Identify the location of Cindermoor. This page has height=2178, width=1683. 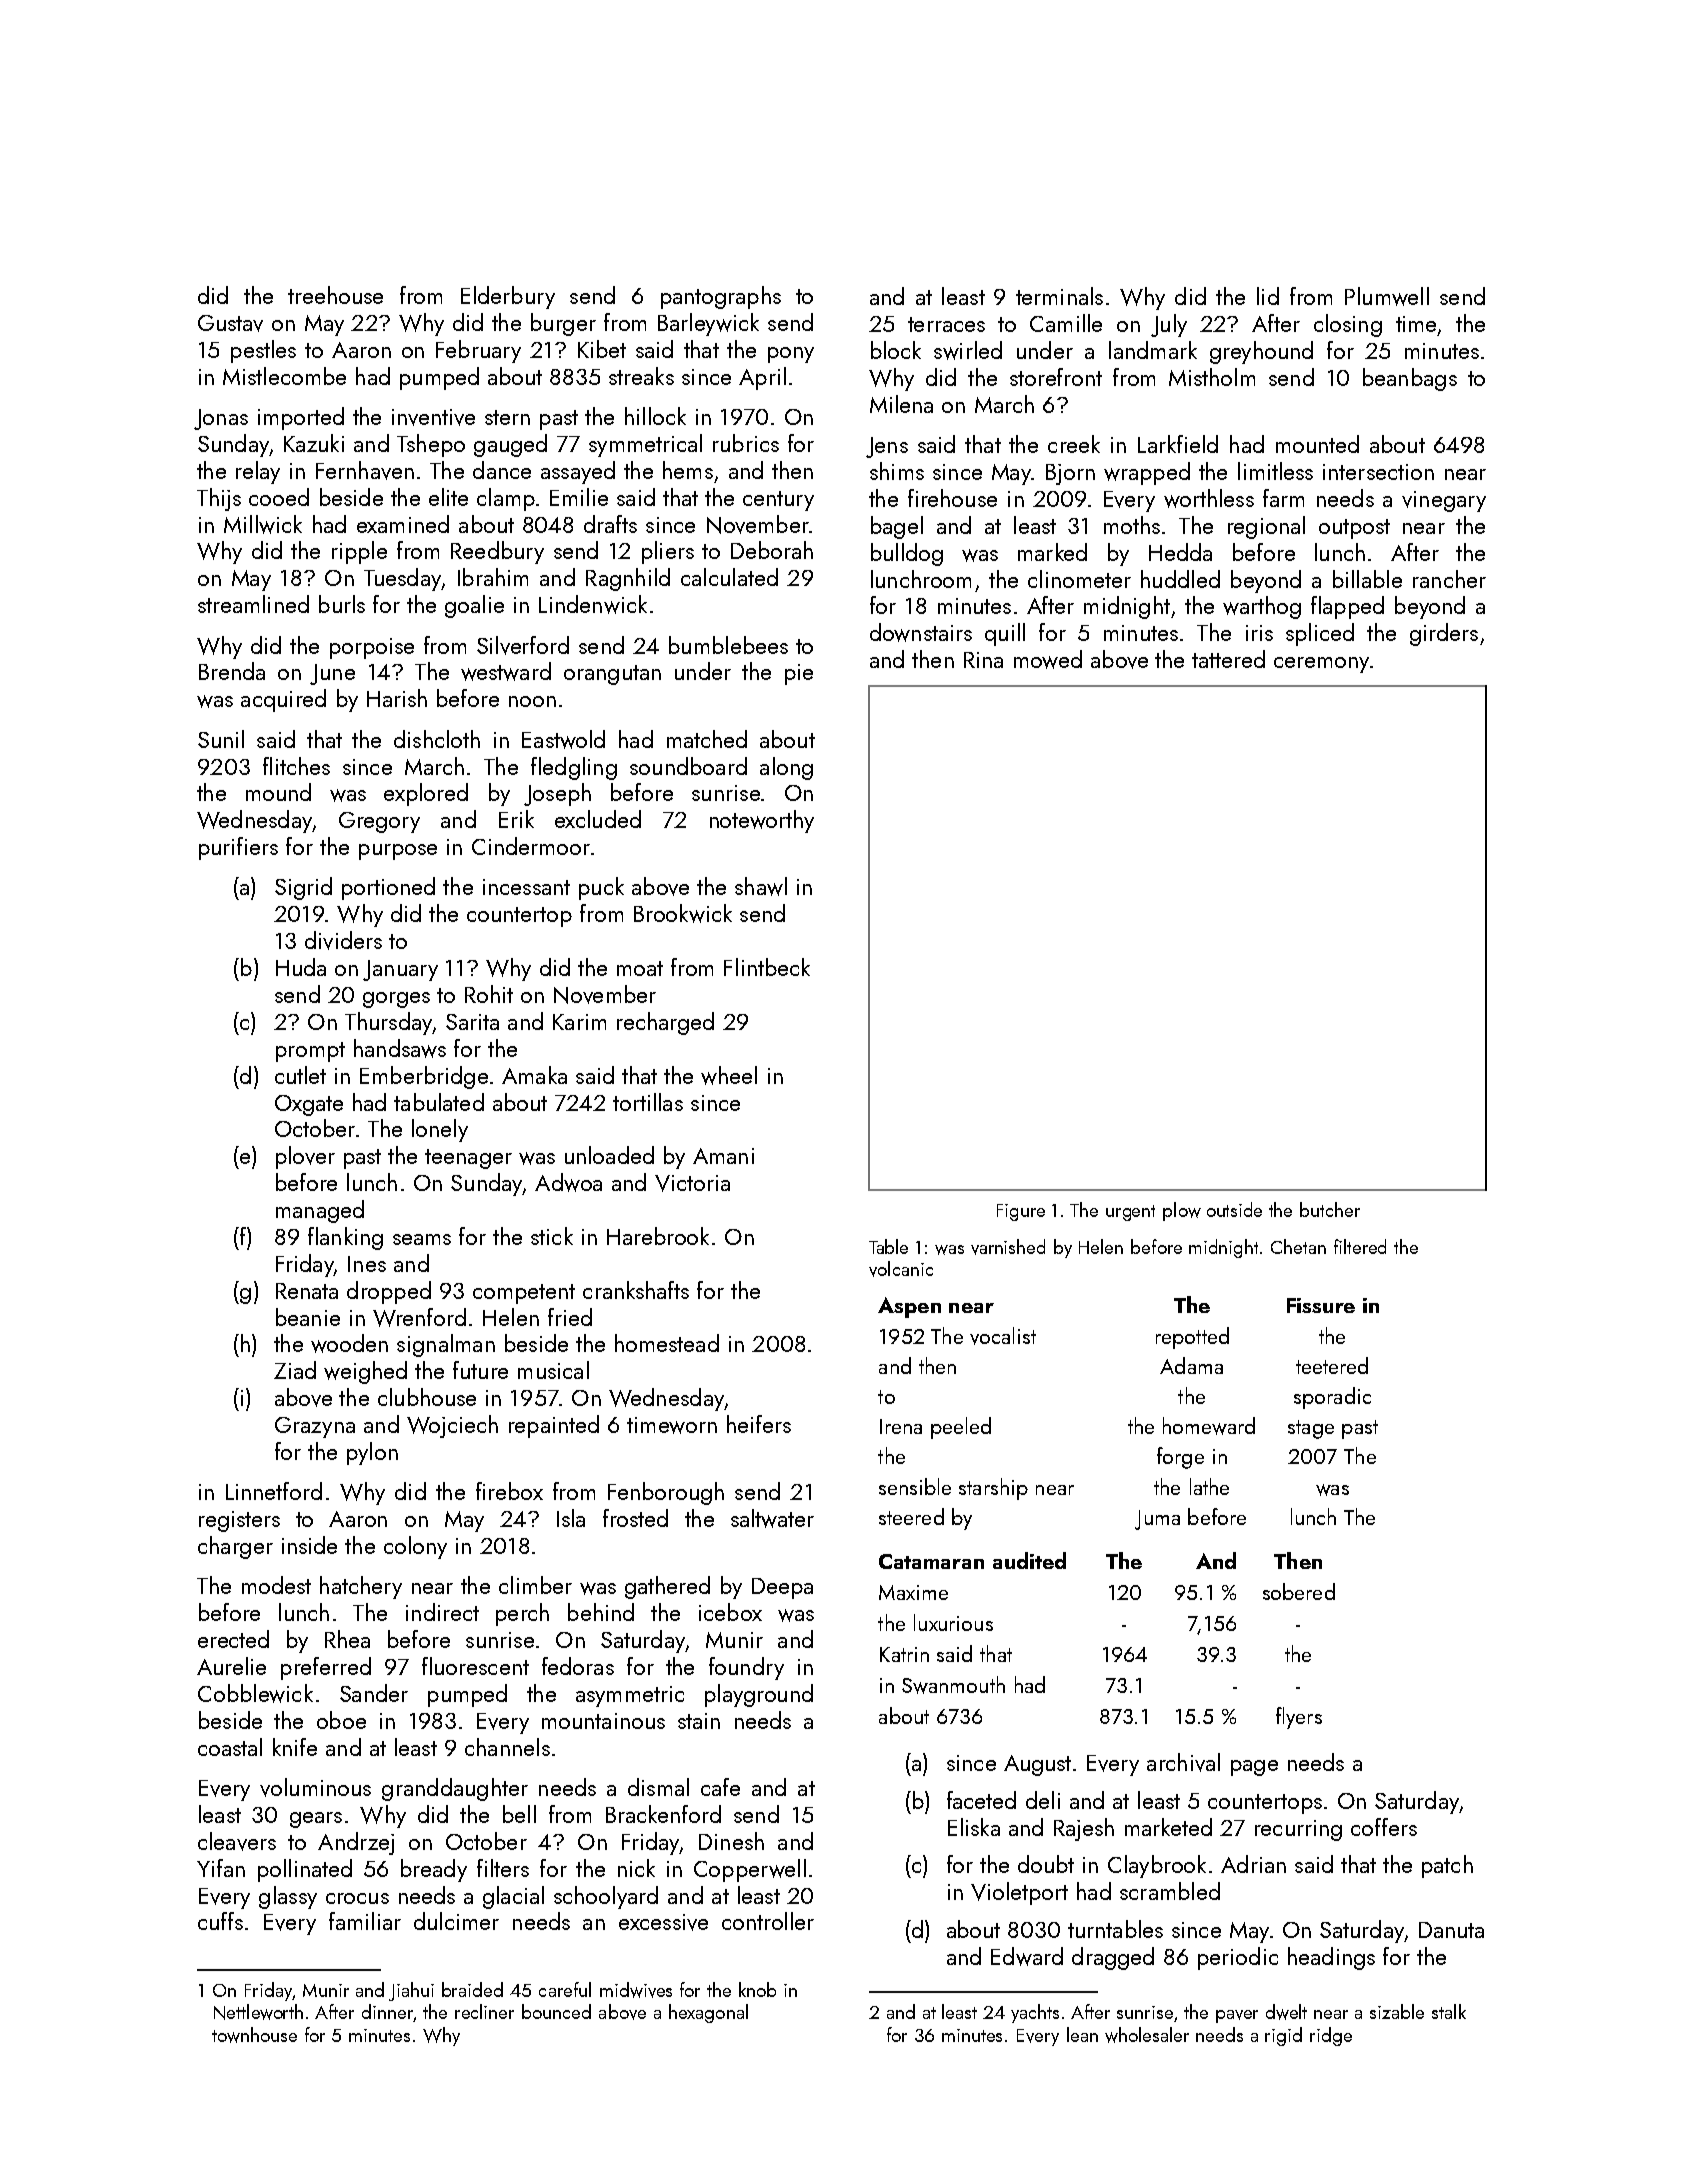
(531, 846).
